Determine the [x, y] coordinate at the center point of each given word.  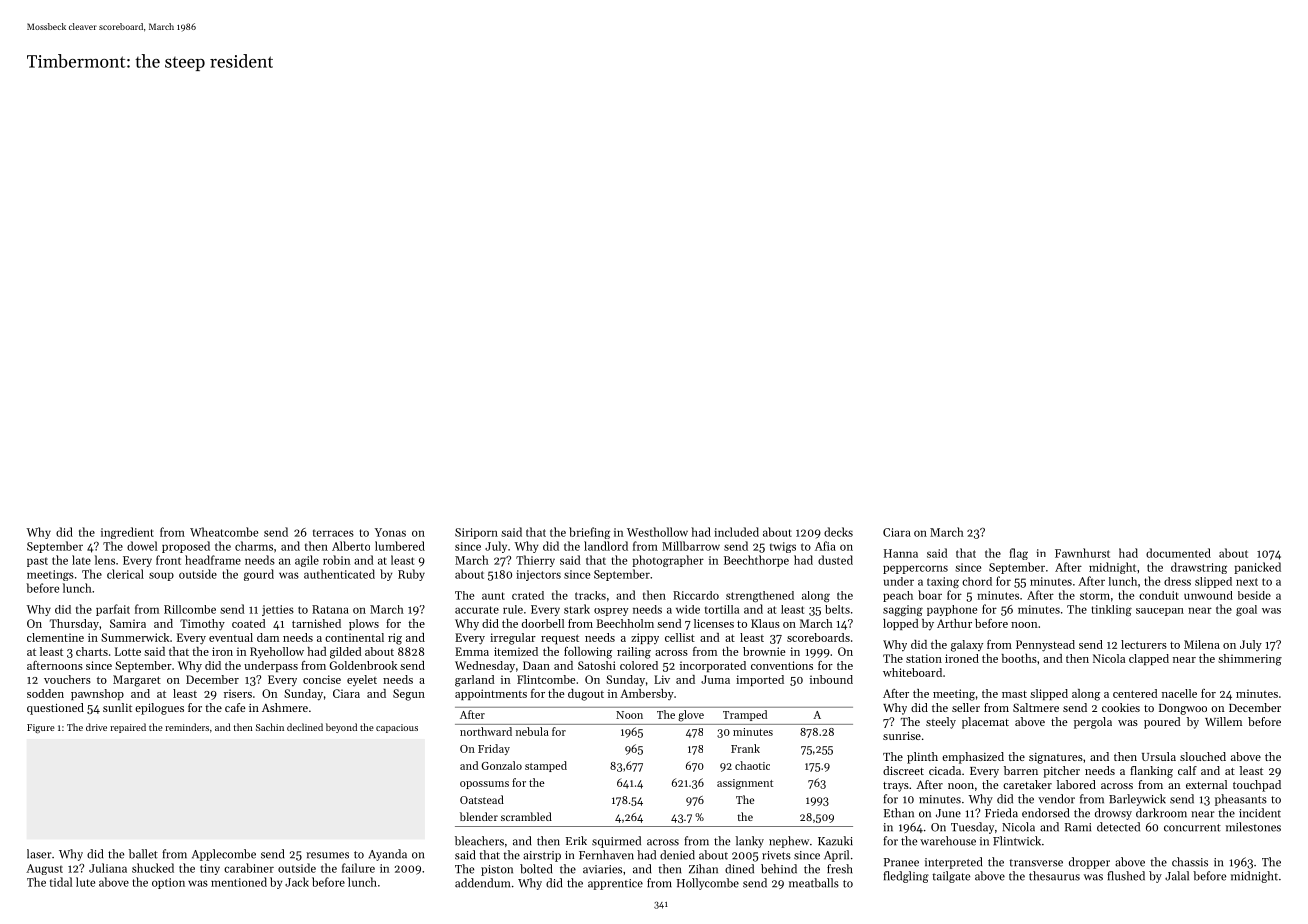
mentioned [239, 882]
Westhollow [657, 532]
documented [1178, 553]
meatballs [814, 883]
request [560, 639]
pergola [1093, 723]
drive [96, 727]
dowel [142, 546]
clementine [55, 637]
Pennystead [1045, 646]
